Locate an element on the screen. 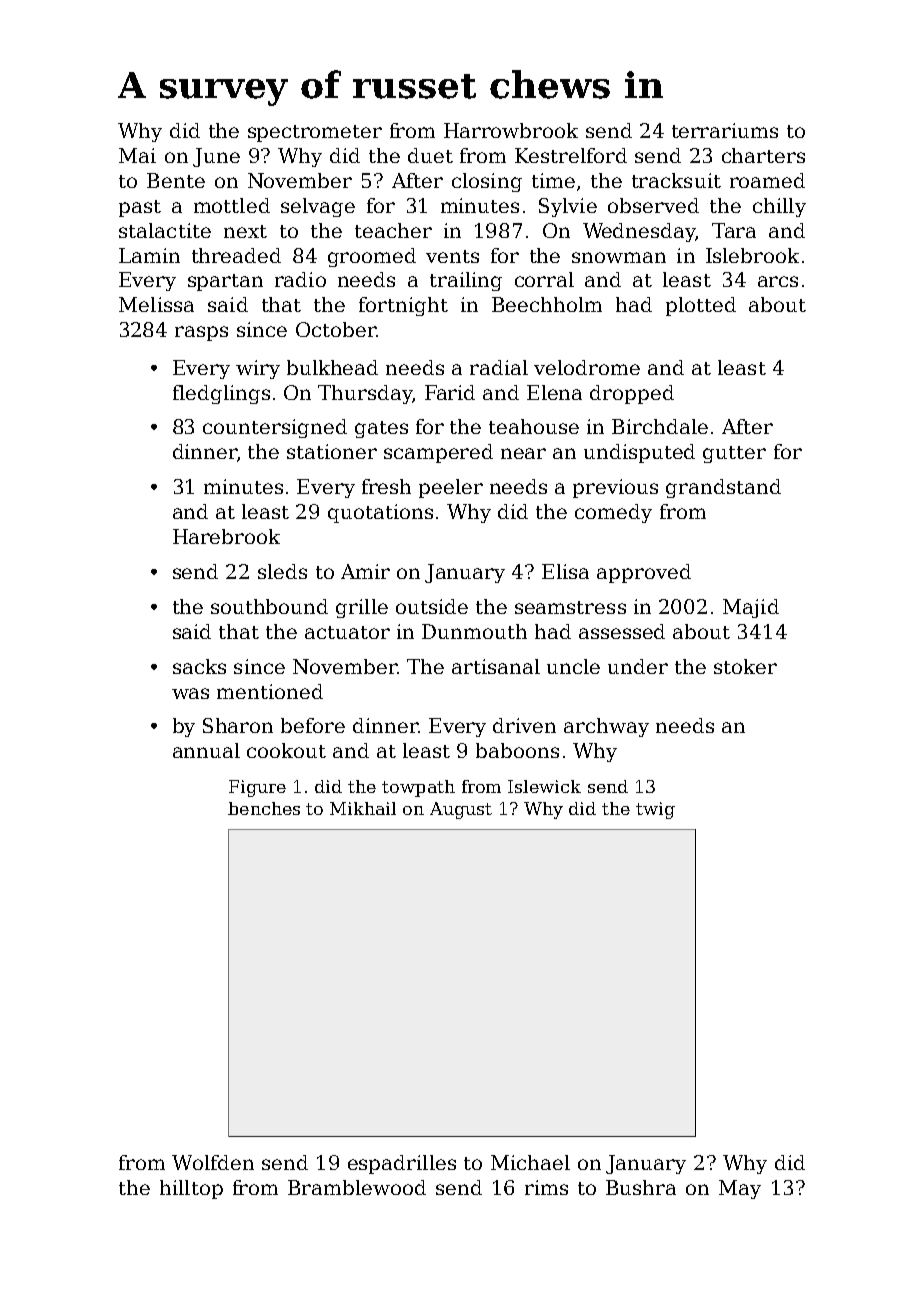 The image size is (924, 1314). Mai is located at coordinates (137, 155).
